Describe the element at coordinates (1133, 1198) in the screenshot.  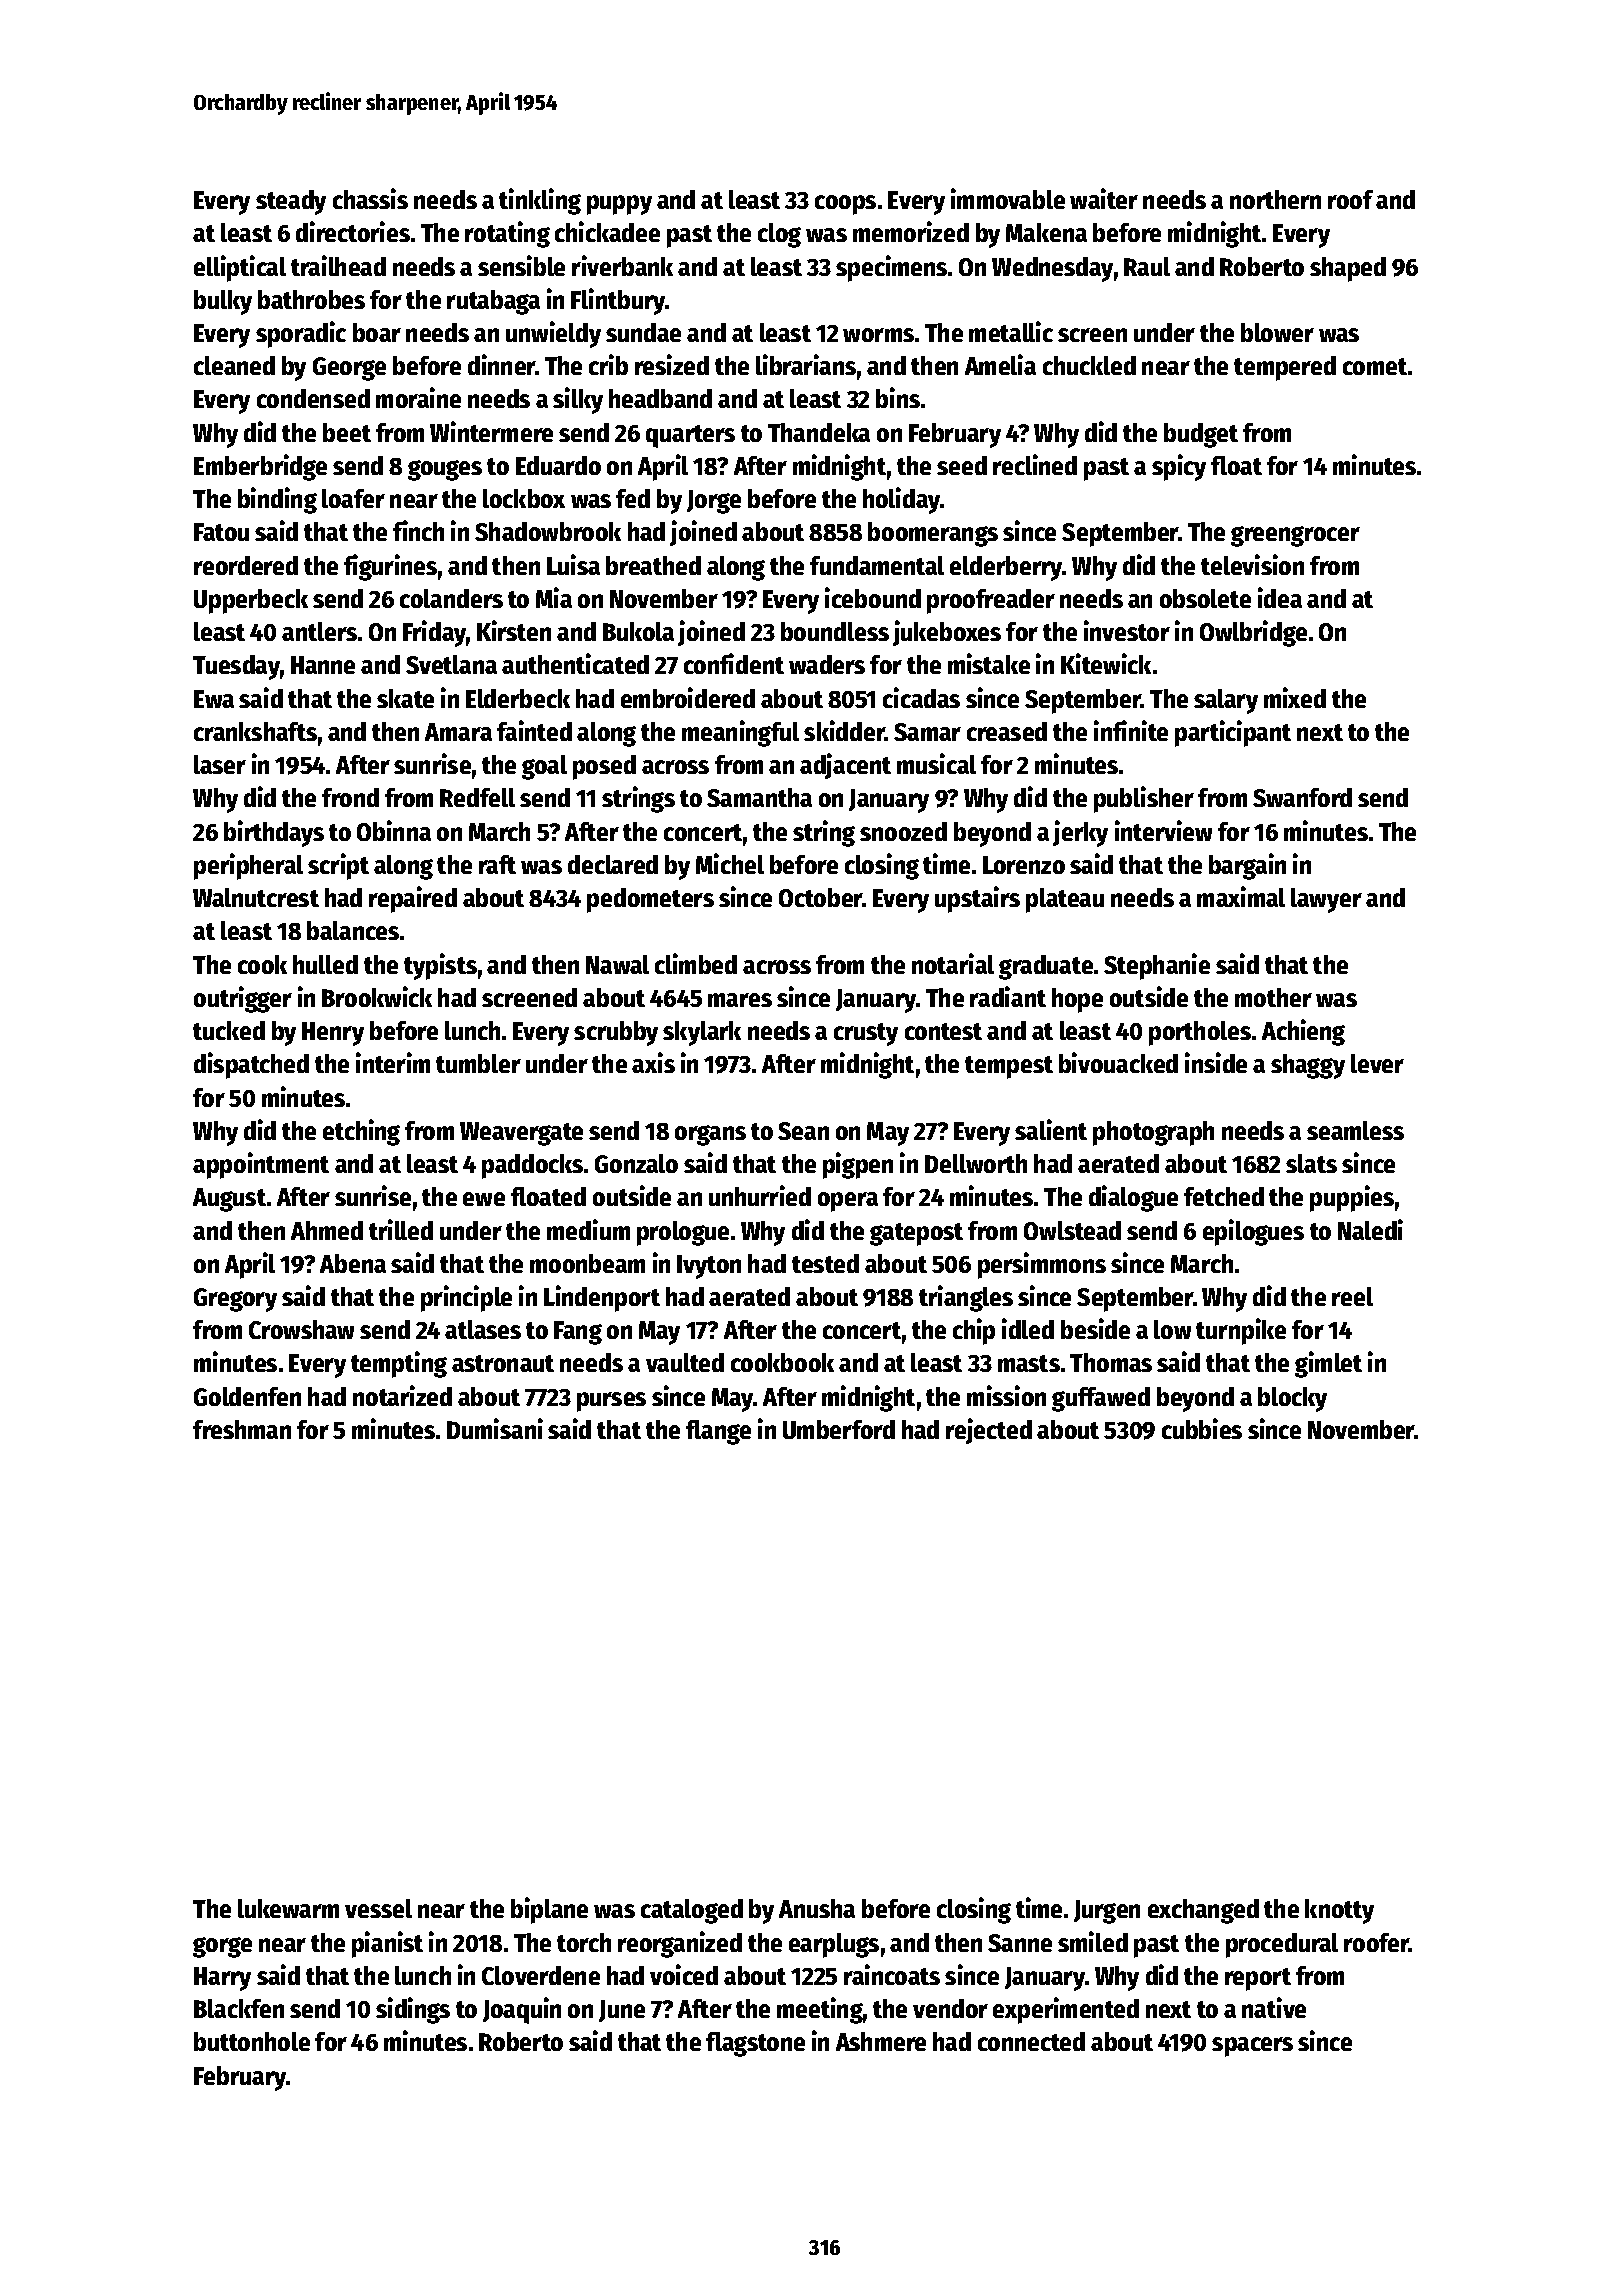
I see `dialogue` at that location.
